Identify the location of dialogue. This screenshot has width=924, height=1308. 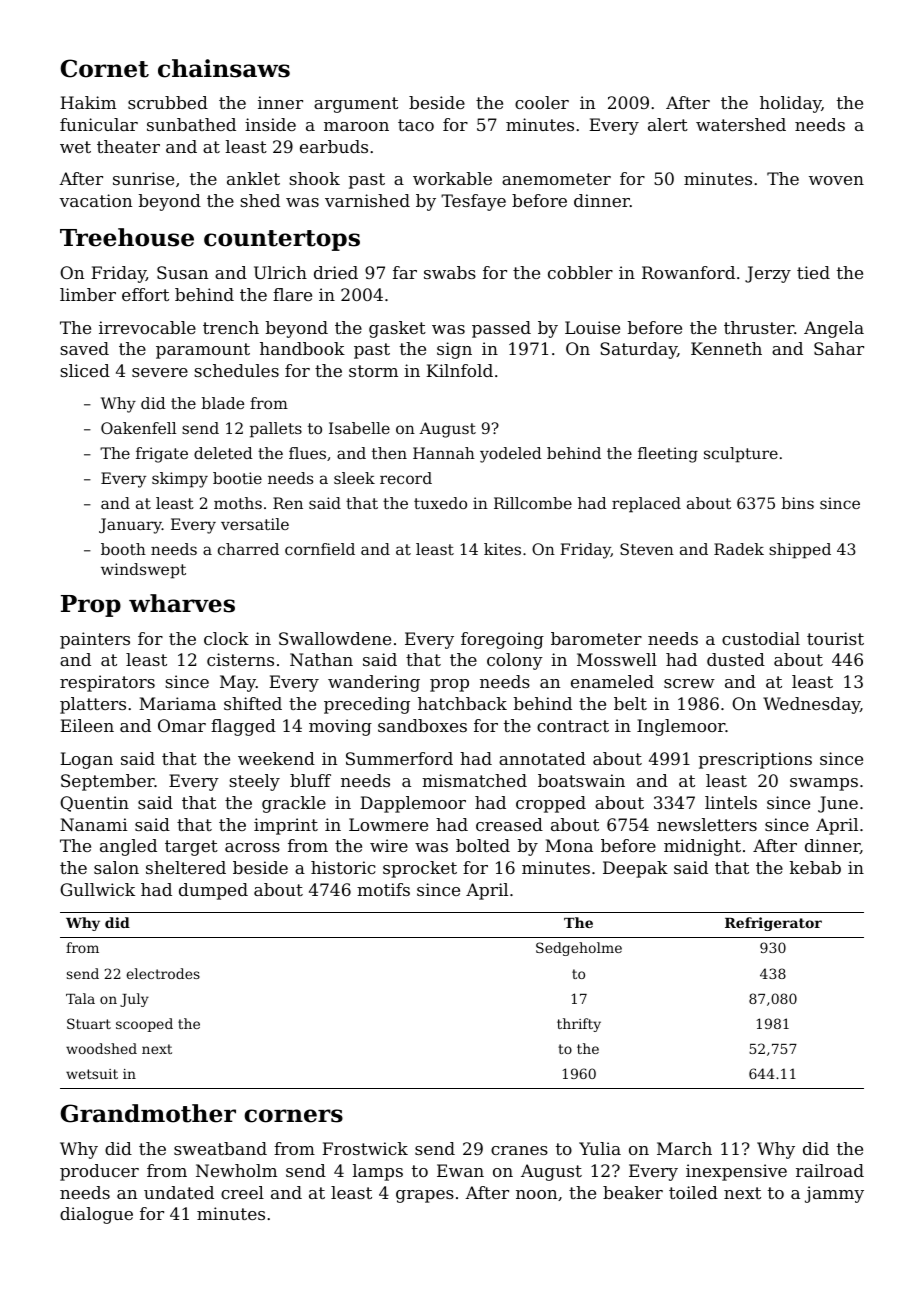
(96, 1215).
